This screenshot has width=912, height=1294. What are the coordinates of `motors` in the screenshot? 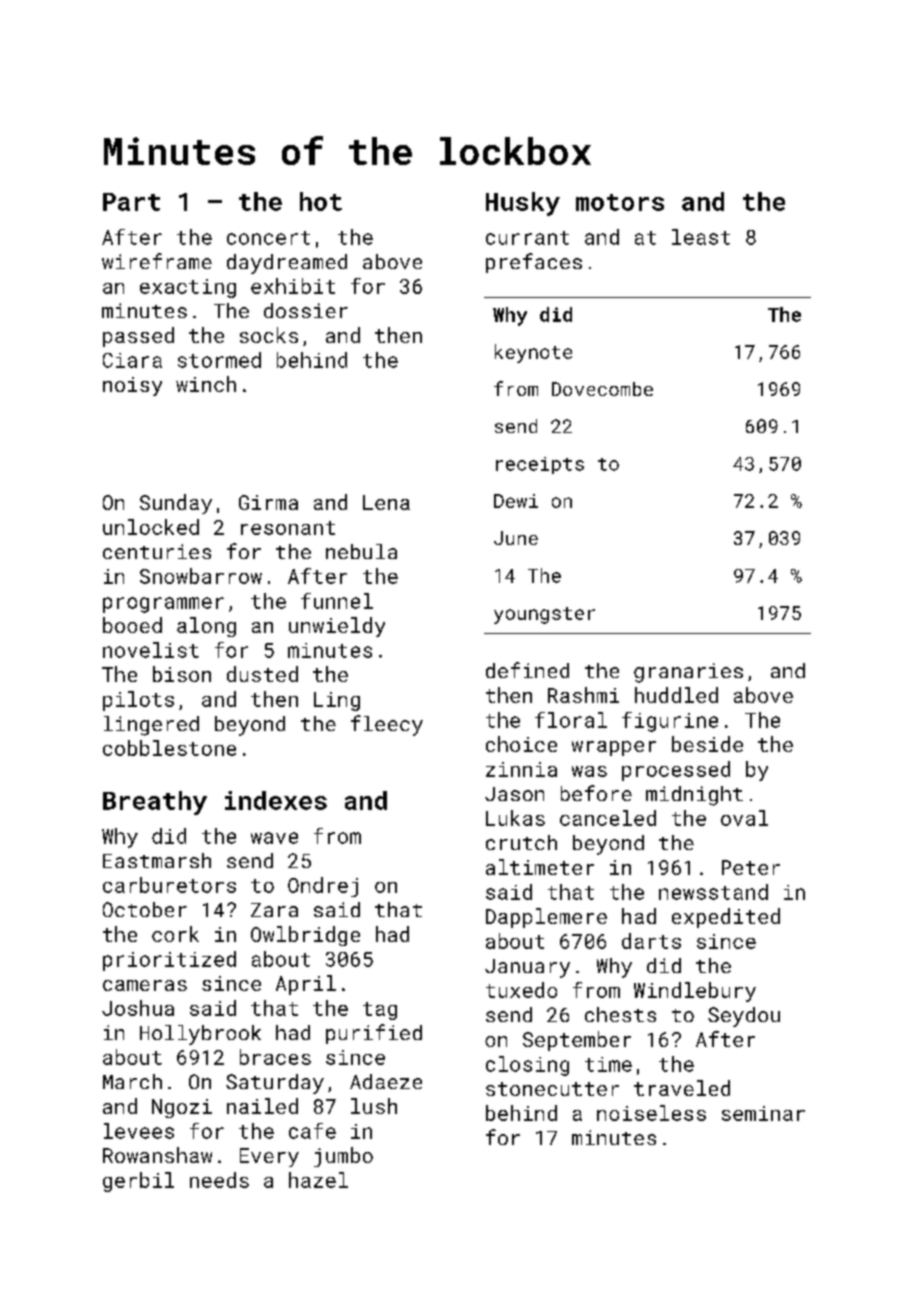 It's located at (620, 202).
